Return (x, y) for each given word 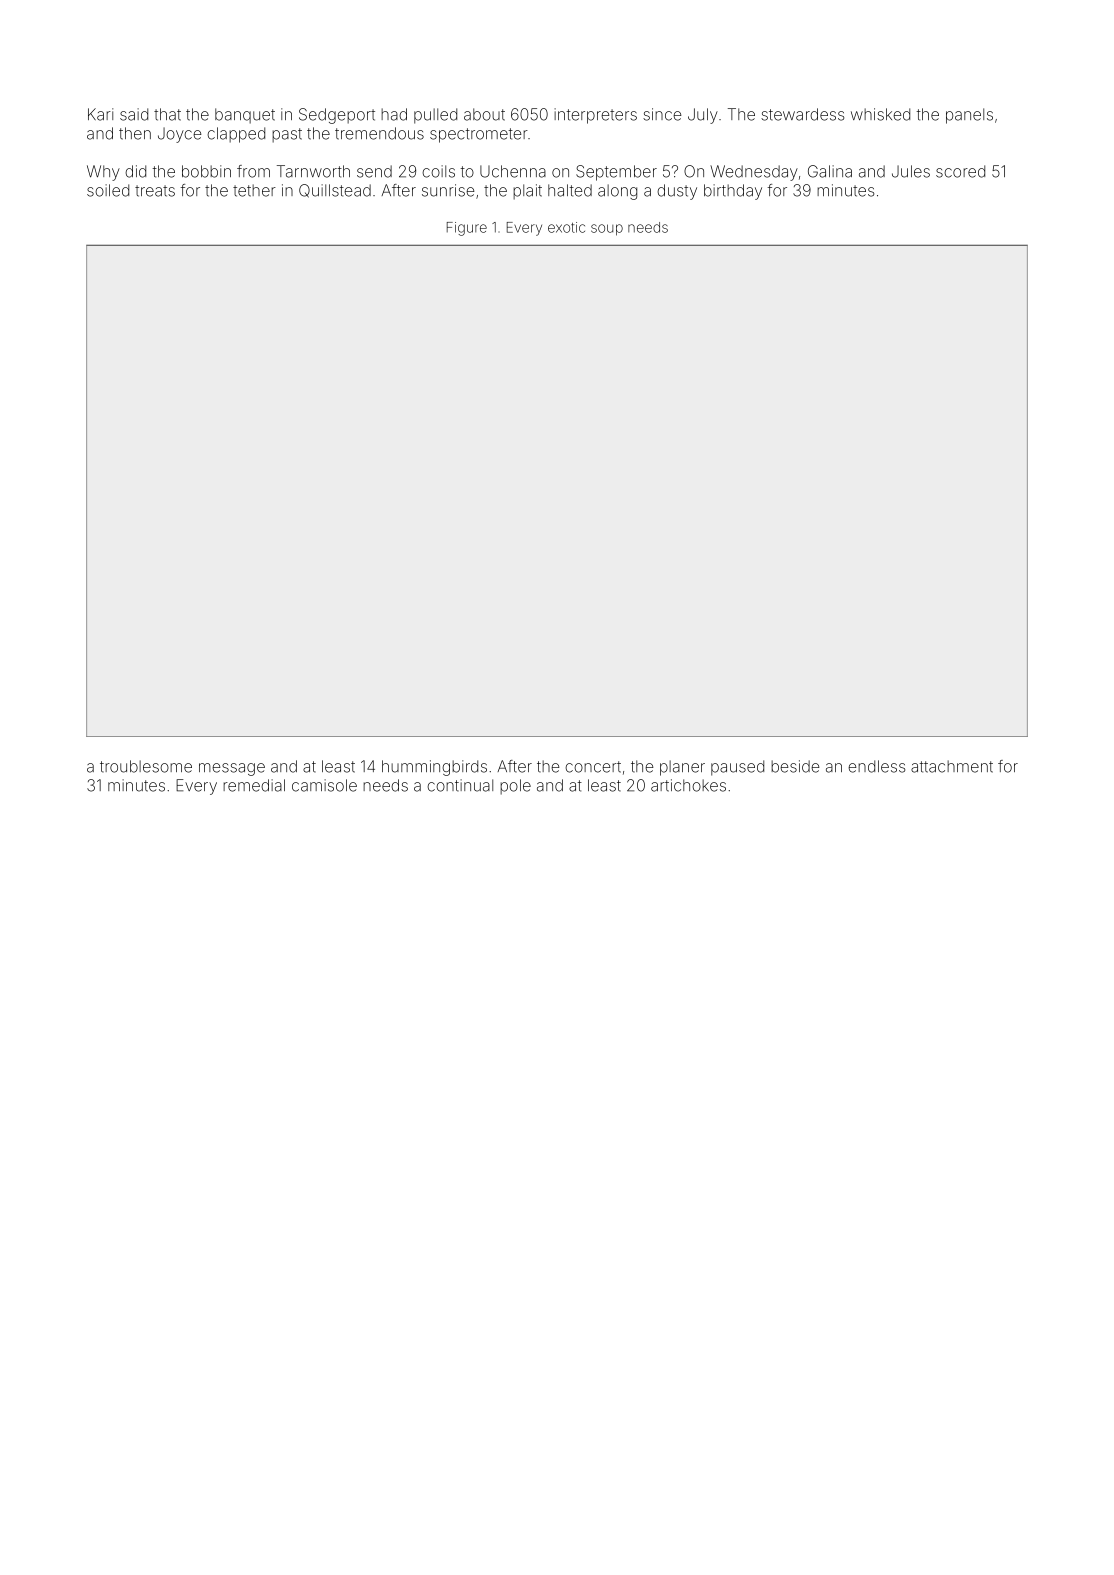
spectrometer (479, 135)
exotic (566, 227)
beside (795, 766)
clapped (236, 135)
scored (960, 171)
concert (593, 767)
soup (607, 230)
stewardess (802, 114)
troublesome (146, 766)
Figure (467, 229)
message (232, 769)
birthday (733, 192)
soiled (108, 190)
